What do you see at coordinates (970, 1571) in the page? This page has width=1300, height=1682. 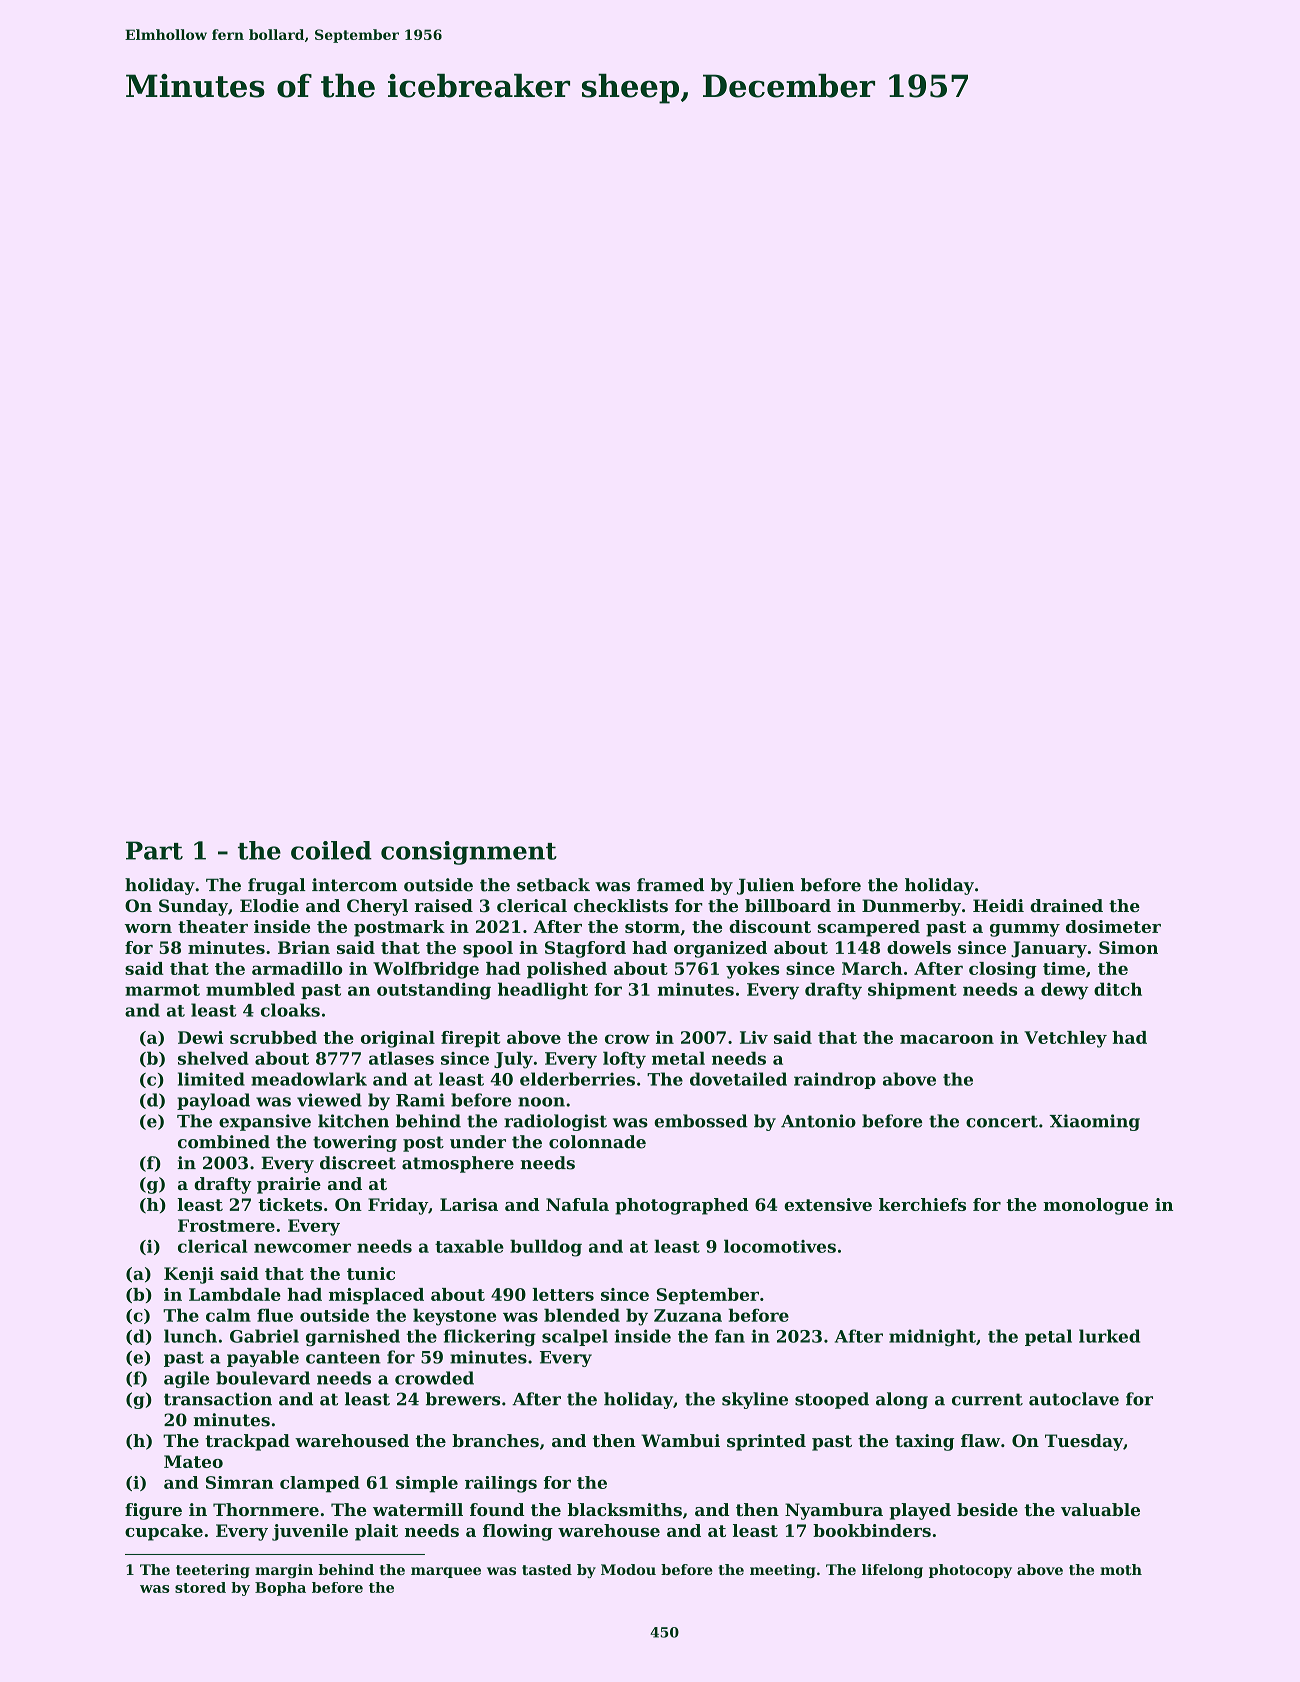 I see `photocopy` at bounding box center [970, 1571].
